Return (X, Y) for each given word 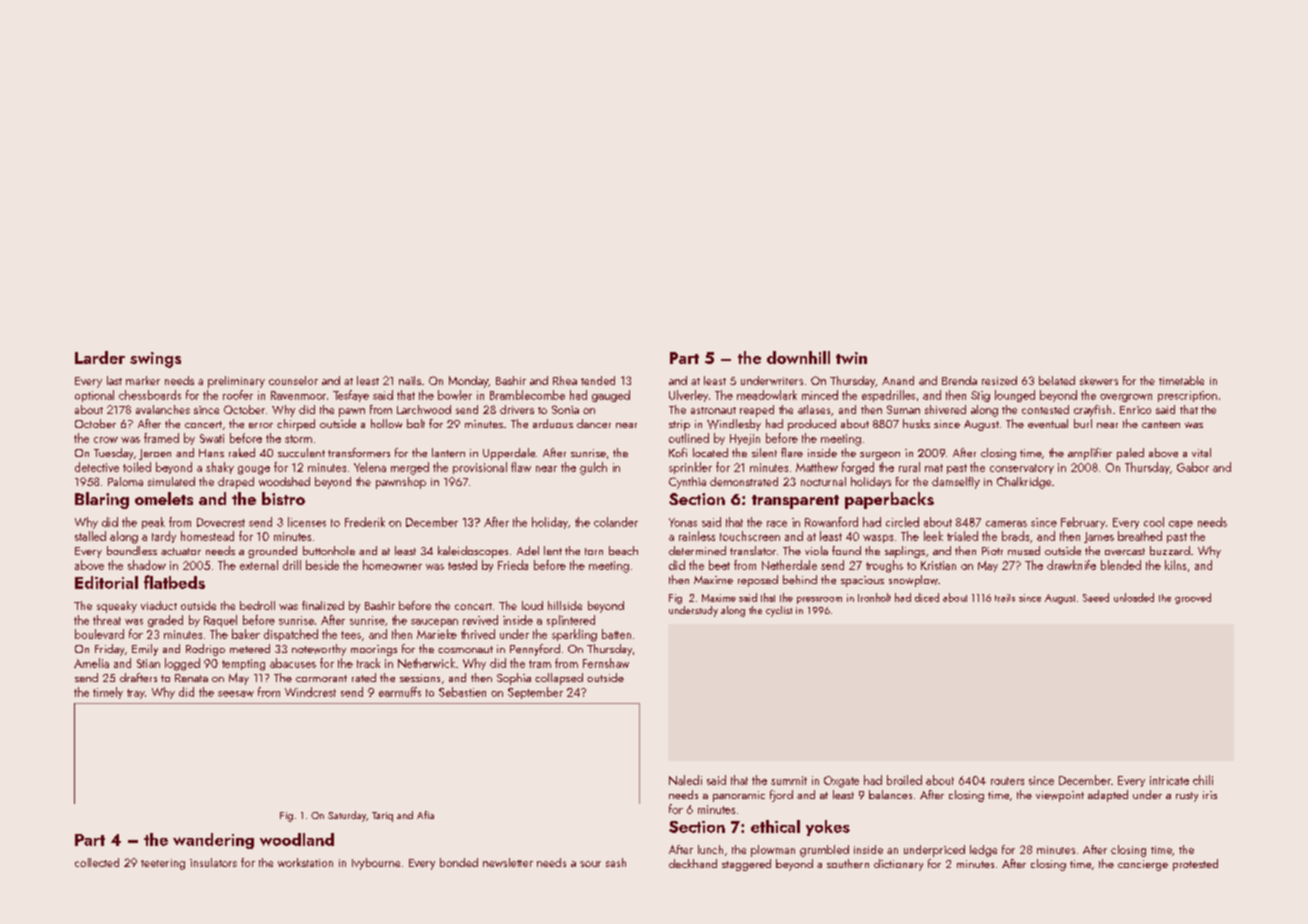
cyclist (779, 611)
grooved (1193, 598)
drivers (517, 409)
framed (161, 438)
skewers (1099, 380)
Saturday (347, 816)
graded (165, 621)
